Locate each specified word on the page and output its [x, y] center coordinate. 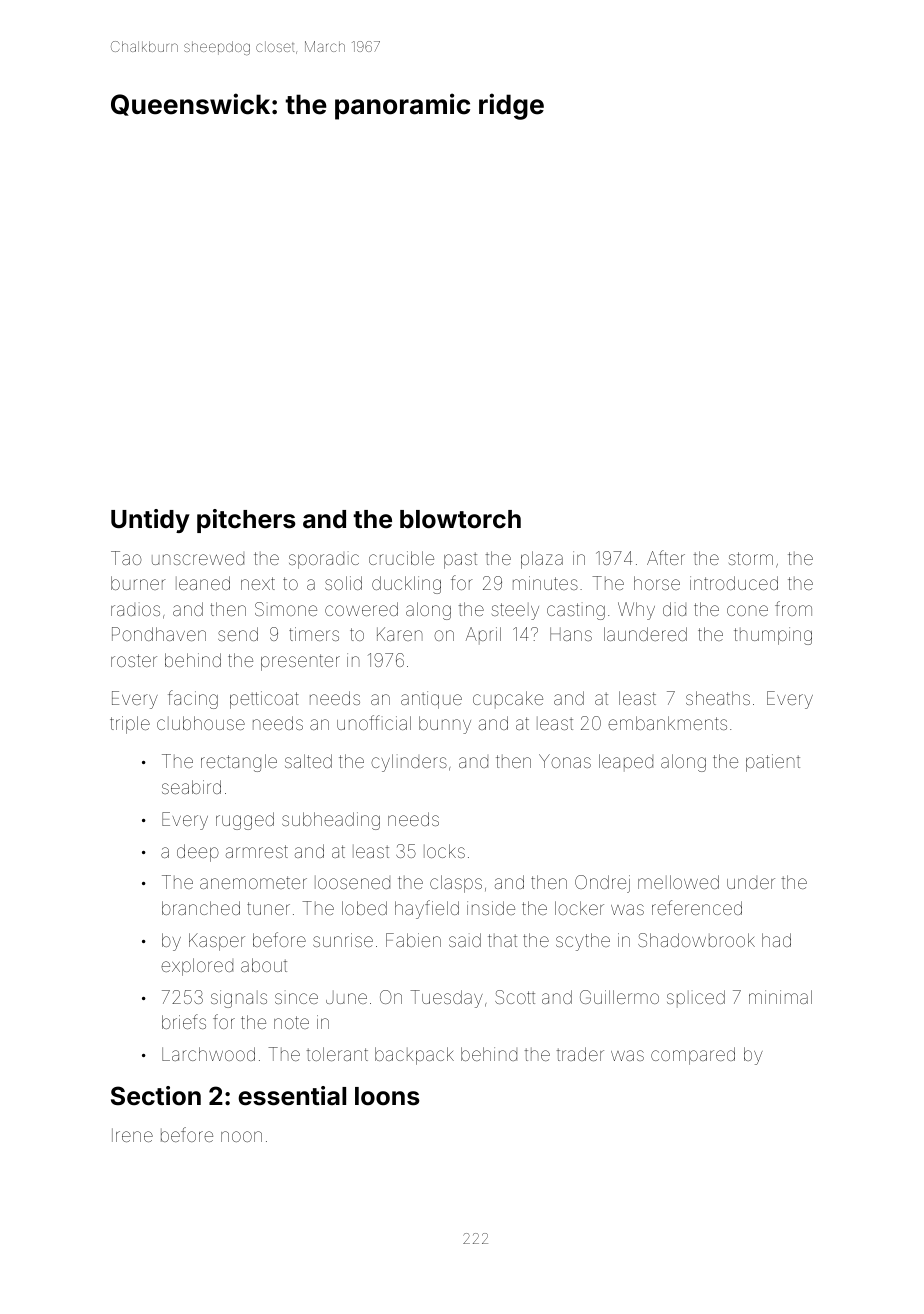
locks [444, 851]
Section [156, 1096]
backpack [414, 1056]
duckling [406, 585]
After [666, 557]
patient [773, 763]
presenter [300, 662]
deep [198, 853]
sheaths [718, 698]
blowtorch [460, 519]
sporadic [324, 561]
